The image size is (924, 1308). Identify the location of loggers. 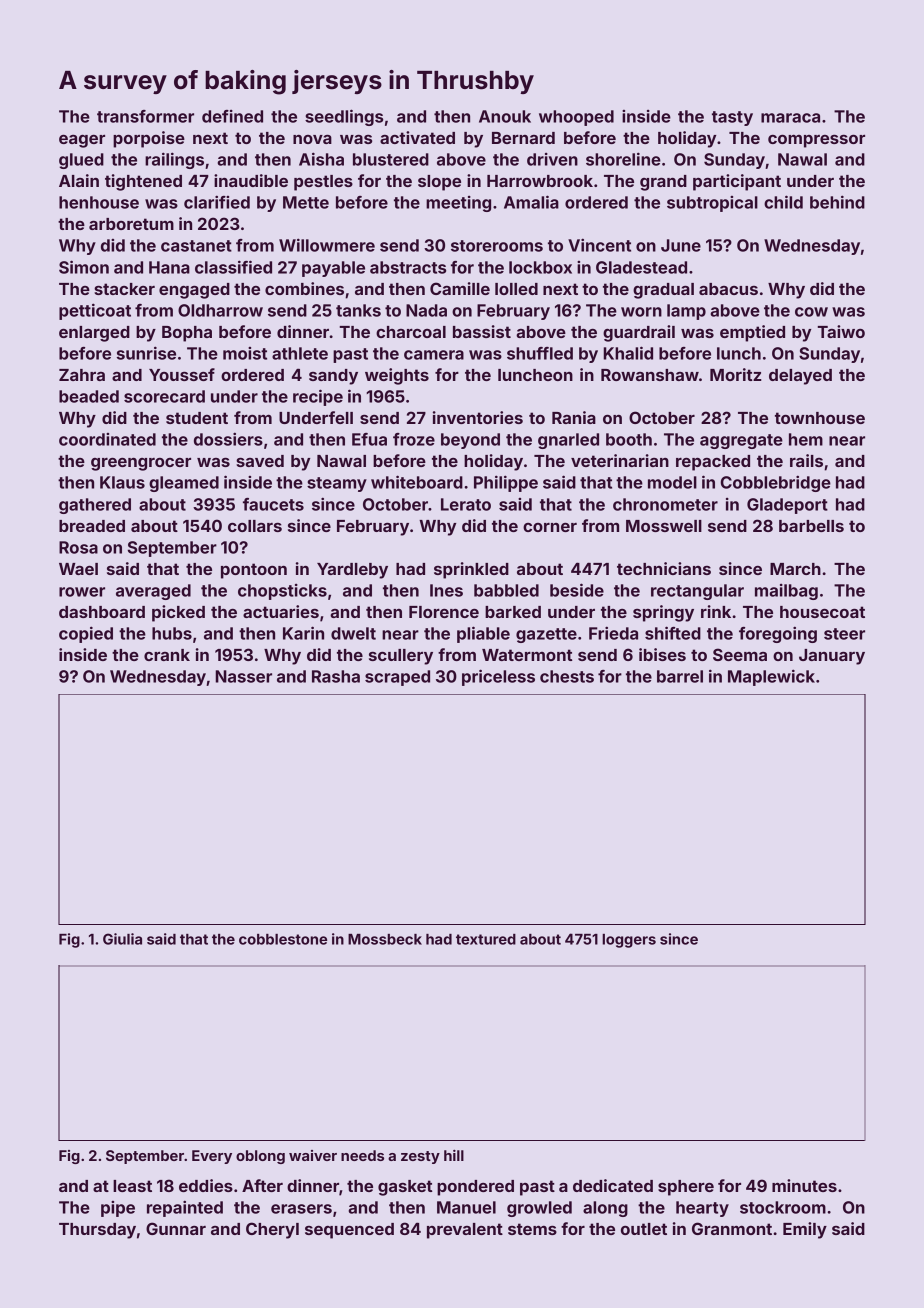
(629, 941).
